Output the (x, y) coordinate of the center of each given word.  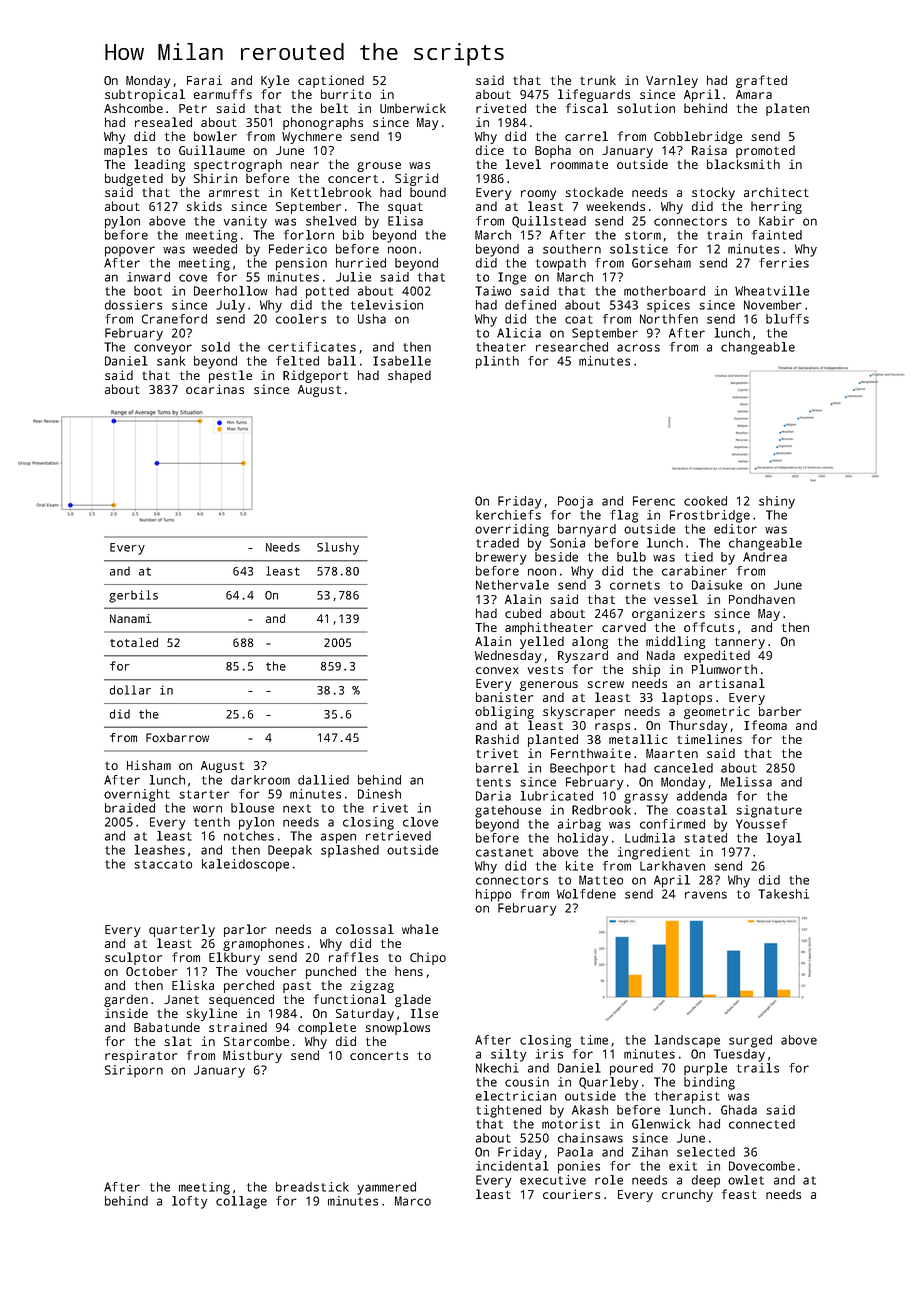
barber (780, 711)
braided (130, 808)
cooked (705, 501)
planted (553, 740)
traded (497, 543)
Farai (204, 80)
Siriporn (134, 1071)
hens (409, 971)
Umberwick (413, 108)
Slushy (338, 548)
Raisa (709, 150)
